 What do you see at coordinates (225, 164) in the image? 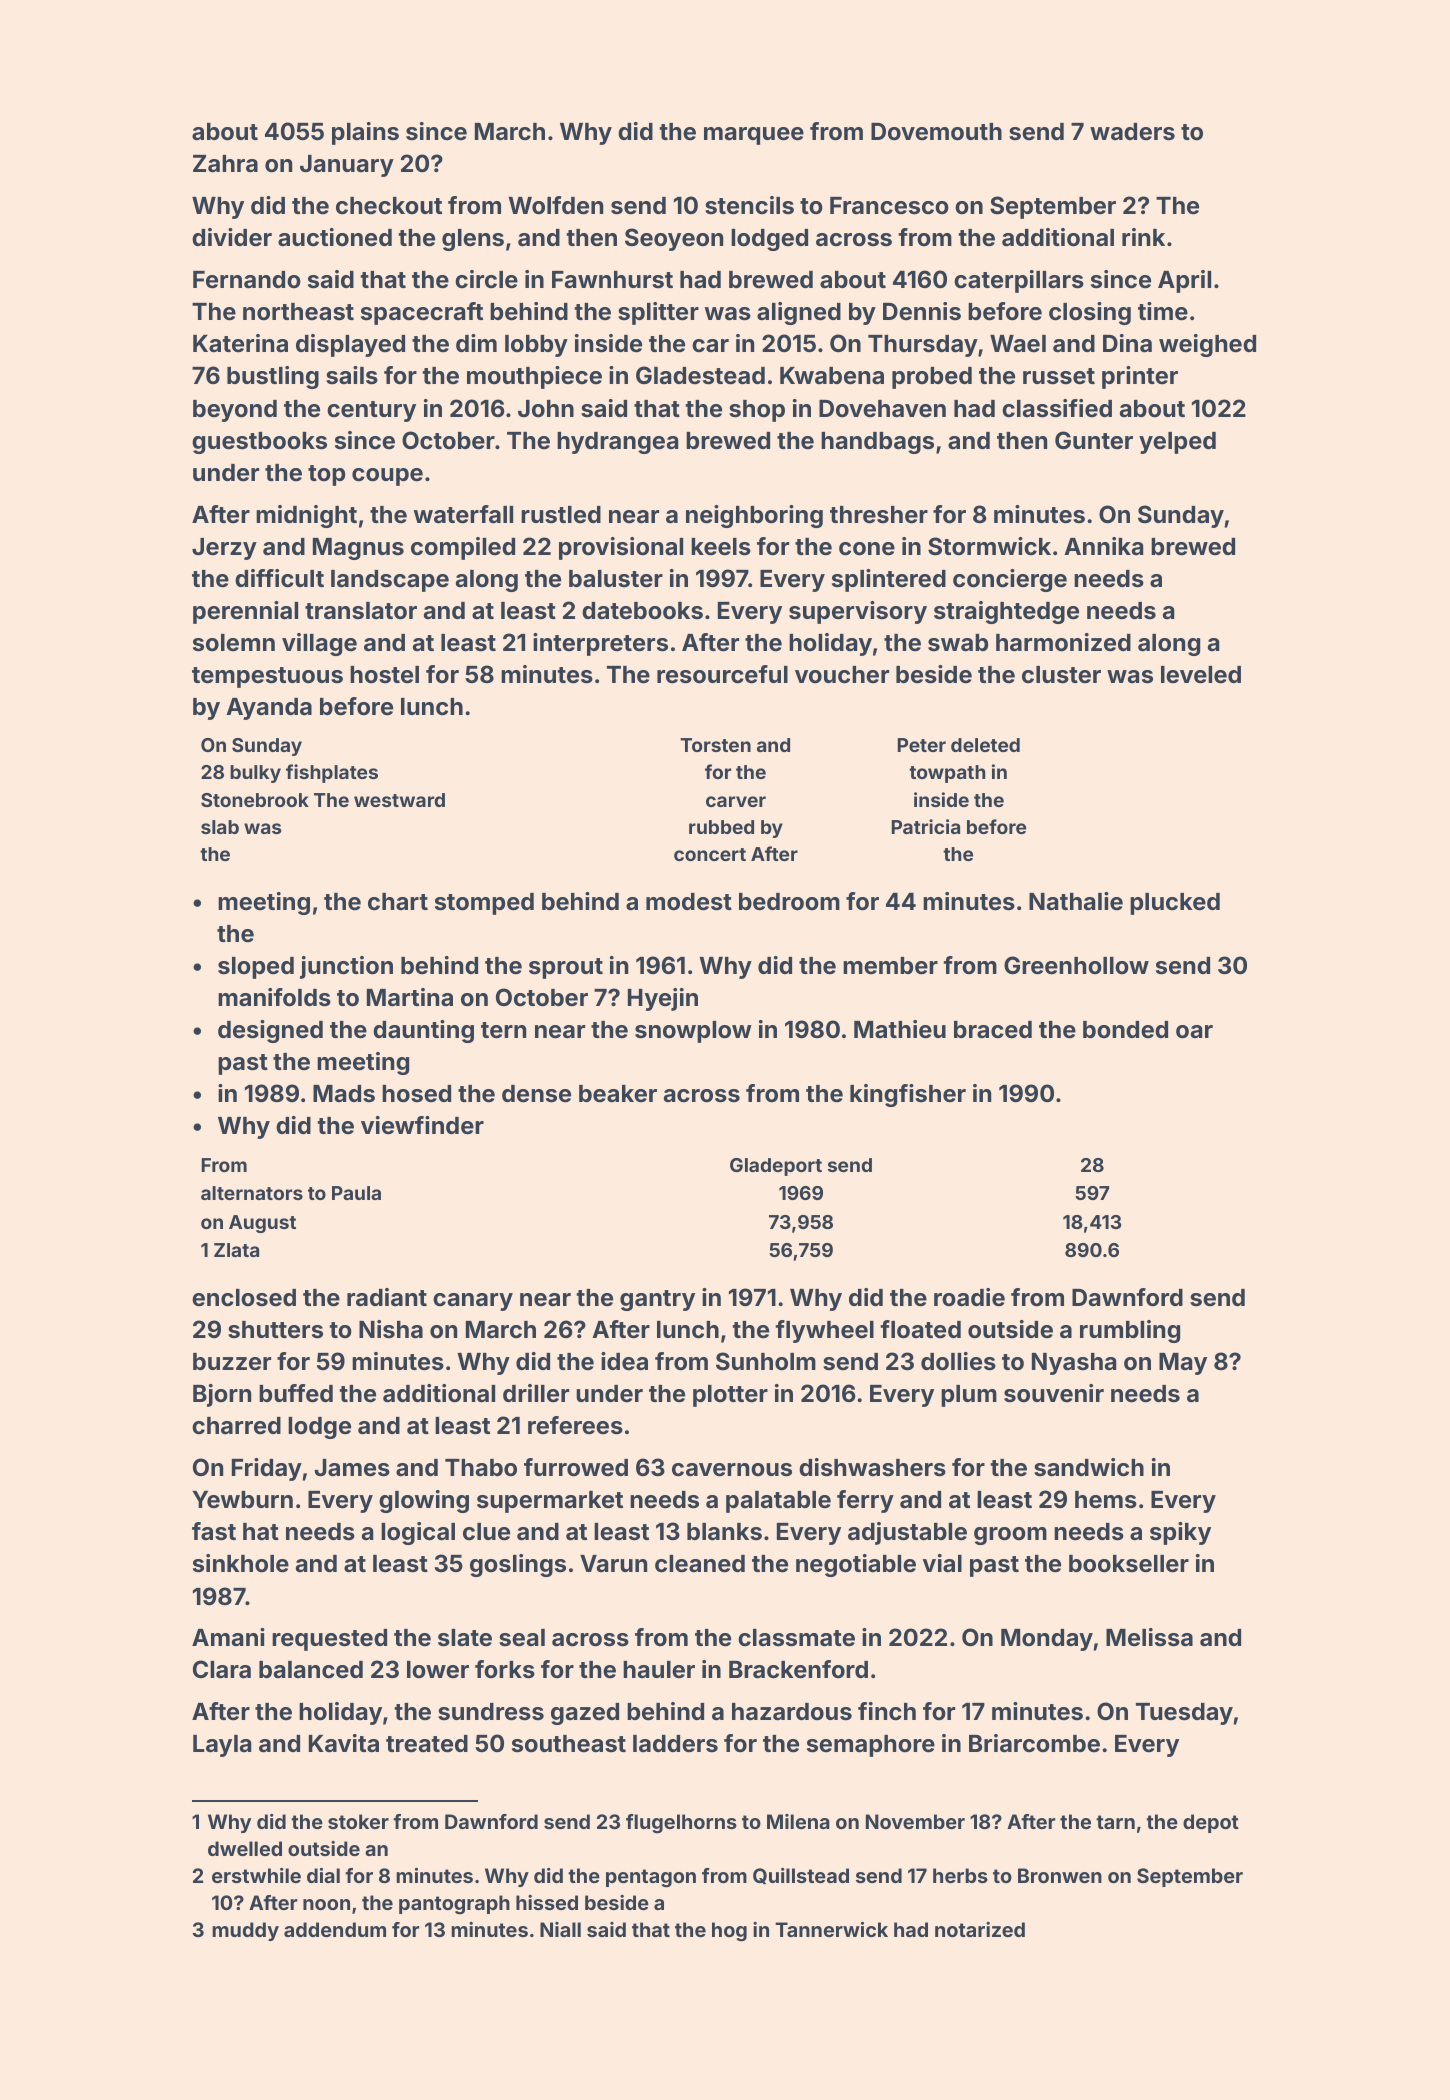
I see `Zahra` at bounding box center [225, 164].
